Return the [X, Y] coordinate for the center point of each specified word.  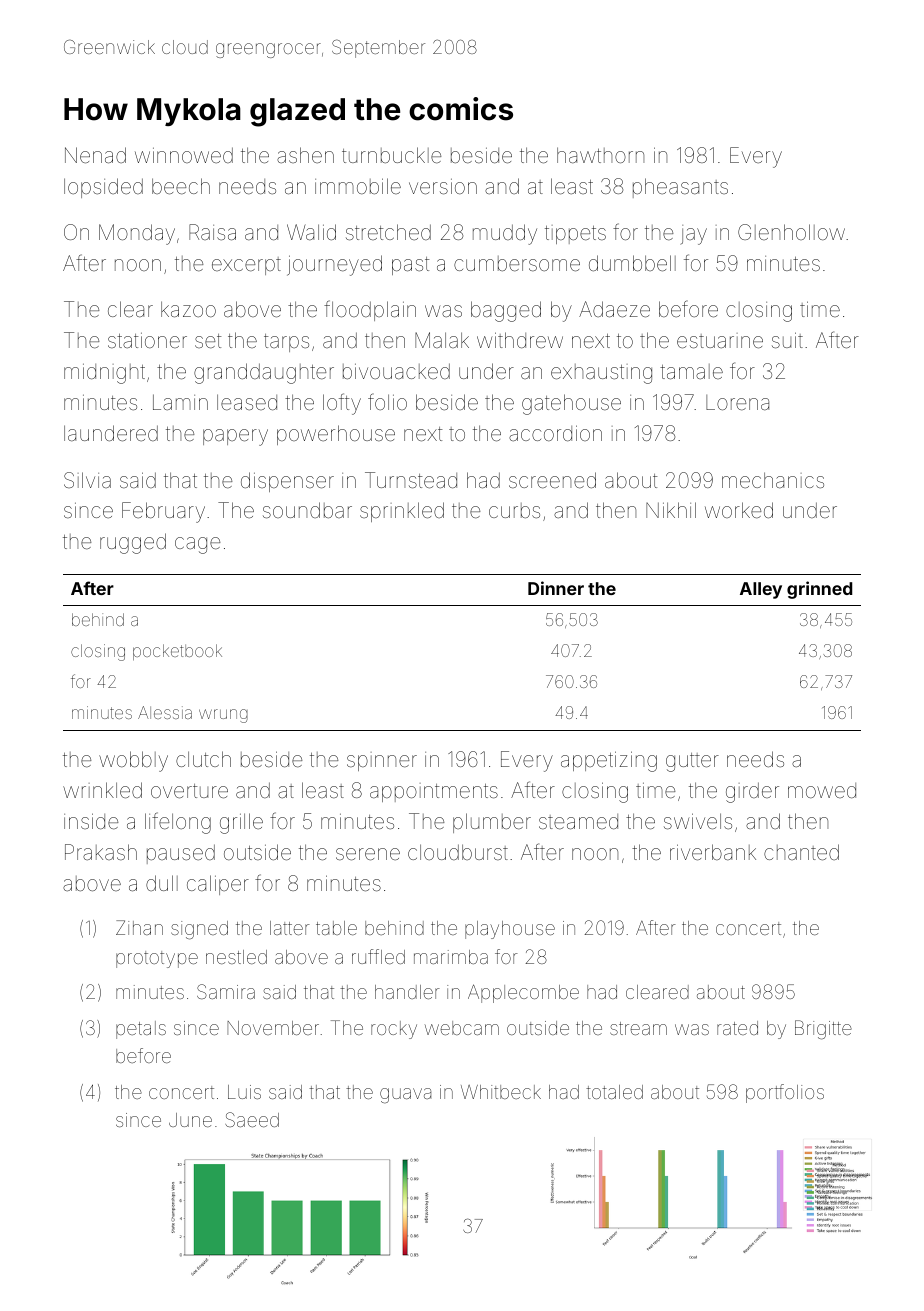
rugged [133, 543]
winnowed [184, 155]
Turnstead [411, 480]
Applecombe [523, 993]
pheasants [680, 188]
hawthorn [600, 155]
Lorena [737, 402]
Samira [226, 991]
